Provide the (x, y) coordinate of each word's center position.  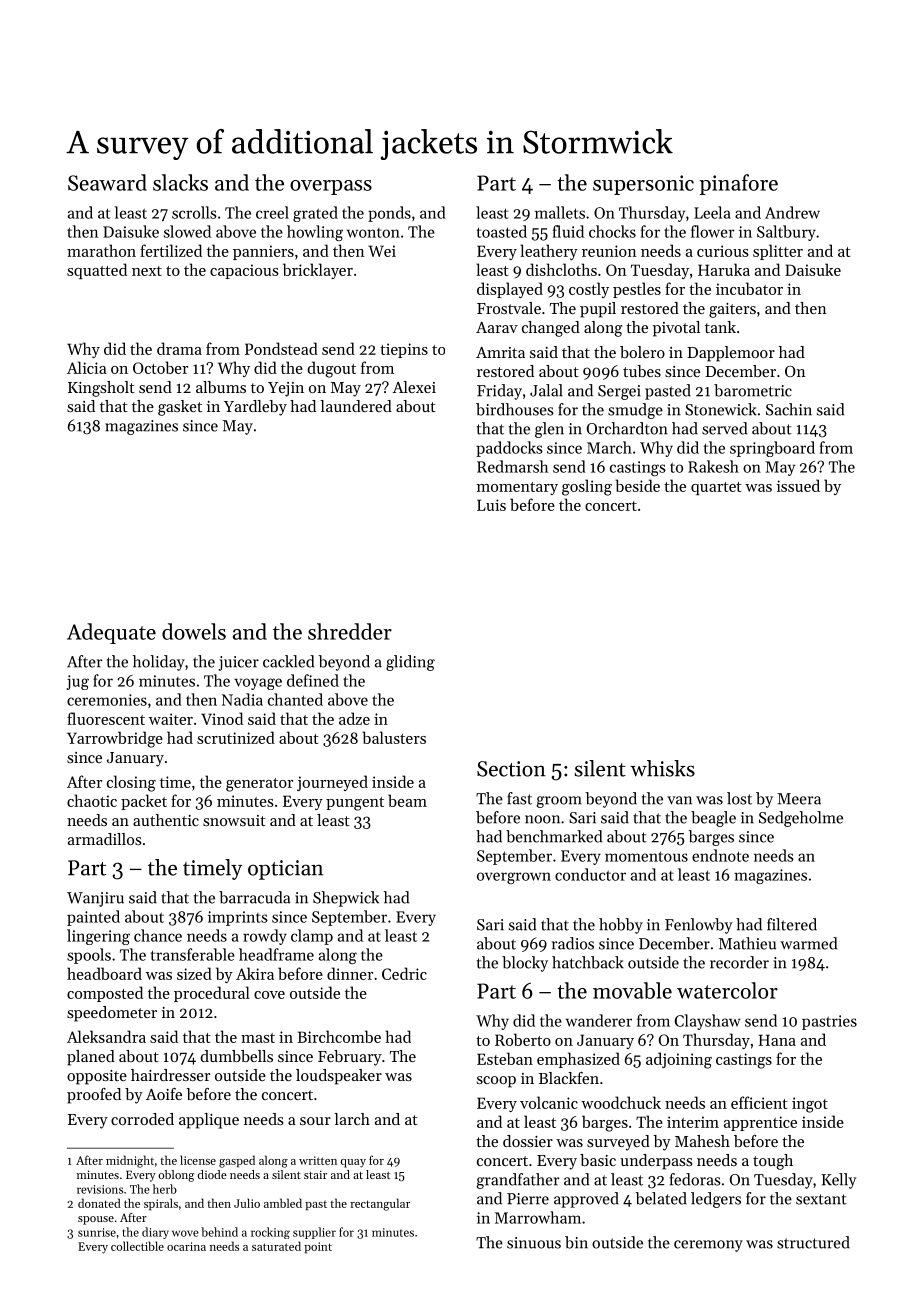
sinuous (534, 1243)
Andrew (792, 212)
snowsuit (234, 820)
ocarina (186, 1246)
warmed (808, 943)
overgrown (514, 878)
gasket (180, 408)
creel (272, 212)
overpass (331, 187)
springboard (772, 449)
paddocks (509, 449)
